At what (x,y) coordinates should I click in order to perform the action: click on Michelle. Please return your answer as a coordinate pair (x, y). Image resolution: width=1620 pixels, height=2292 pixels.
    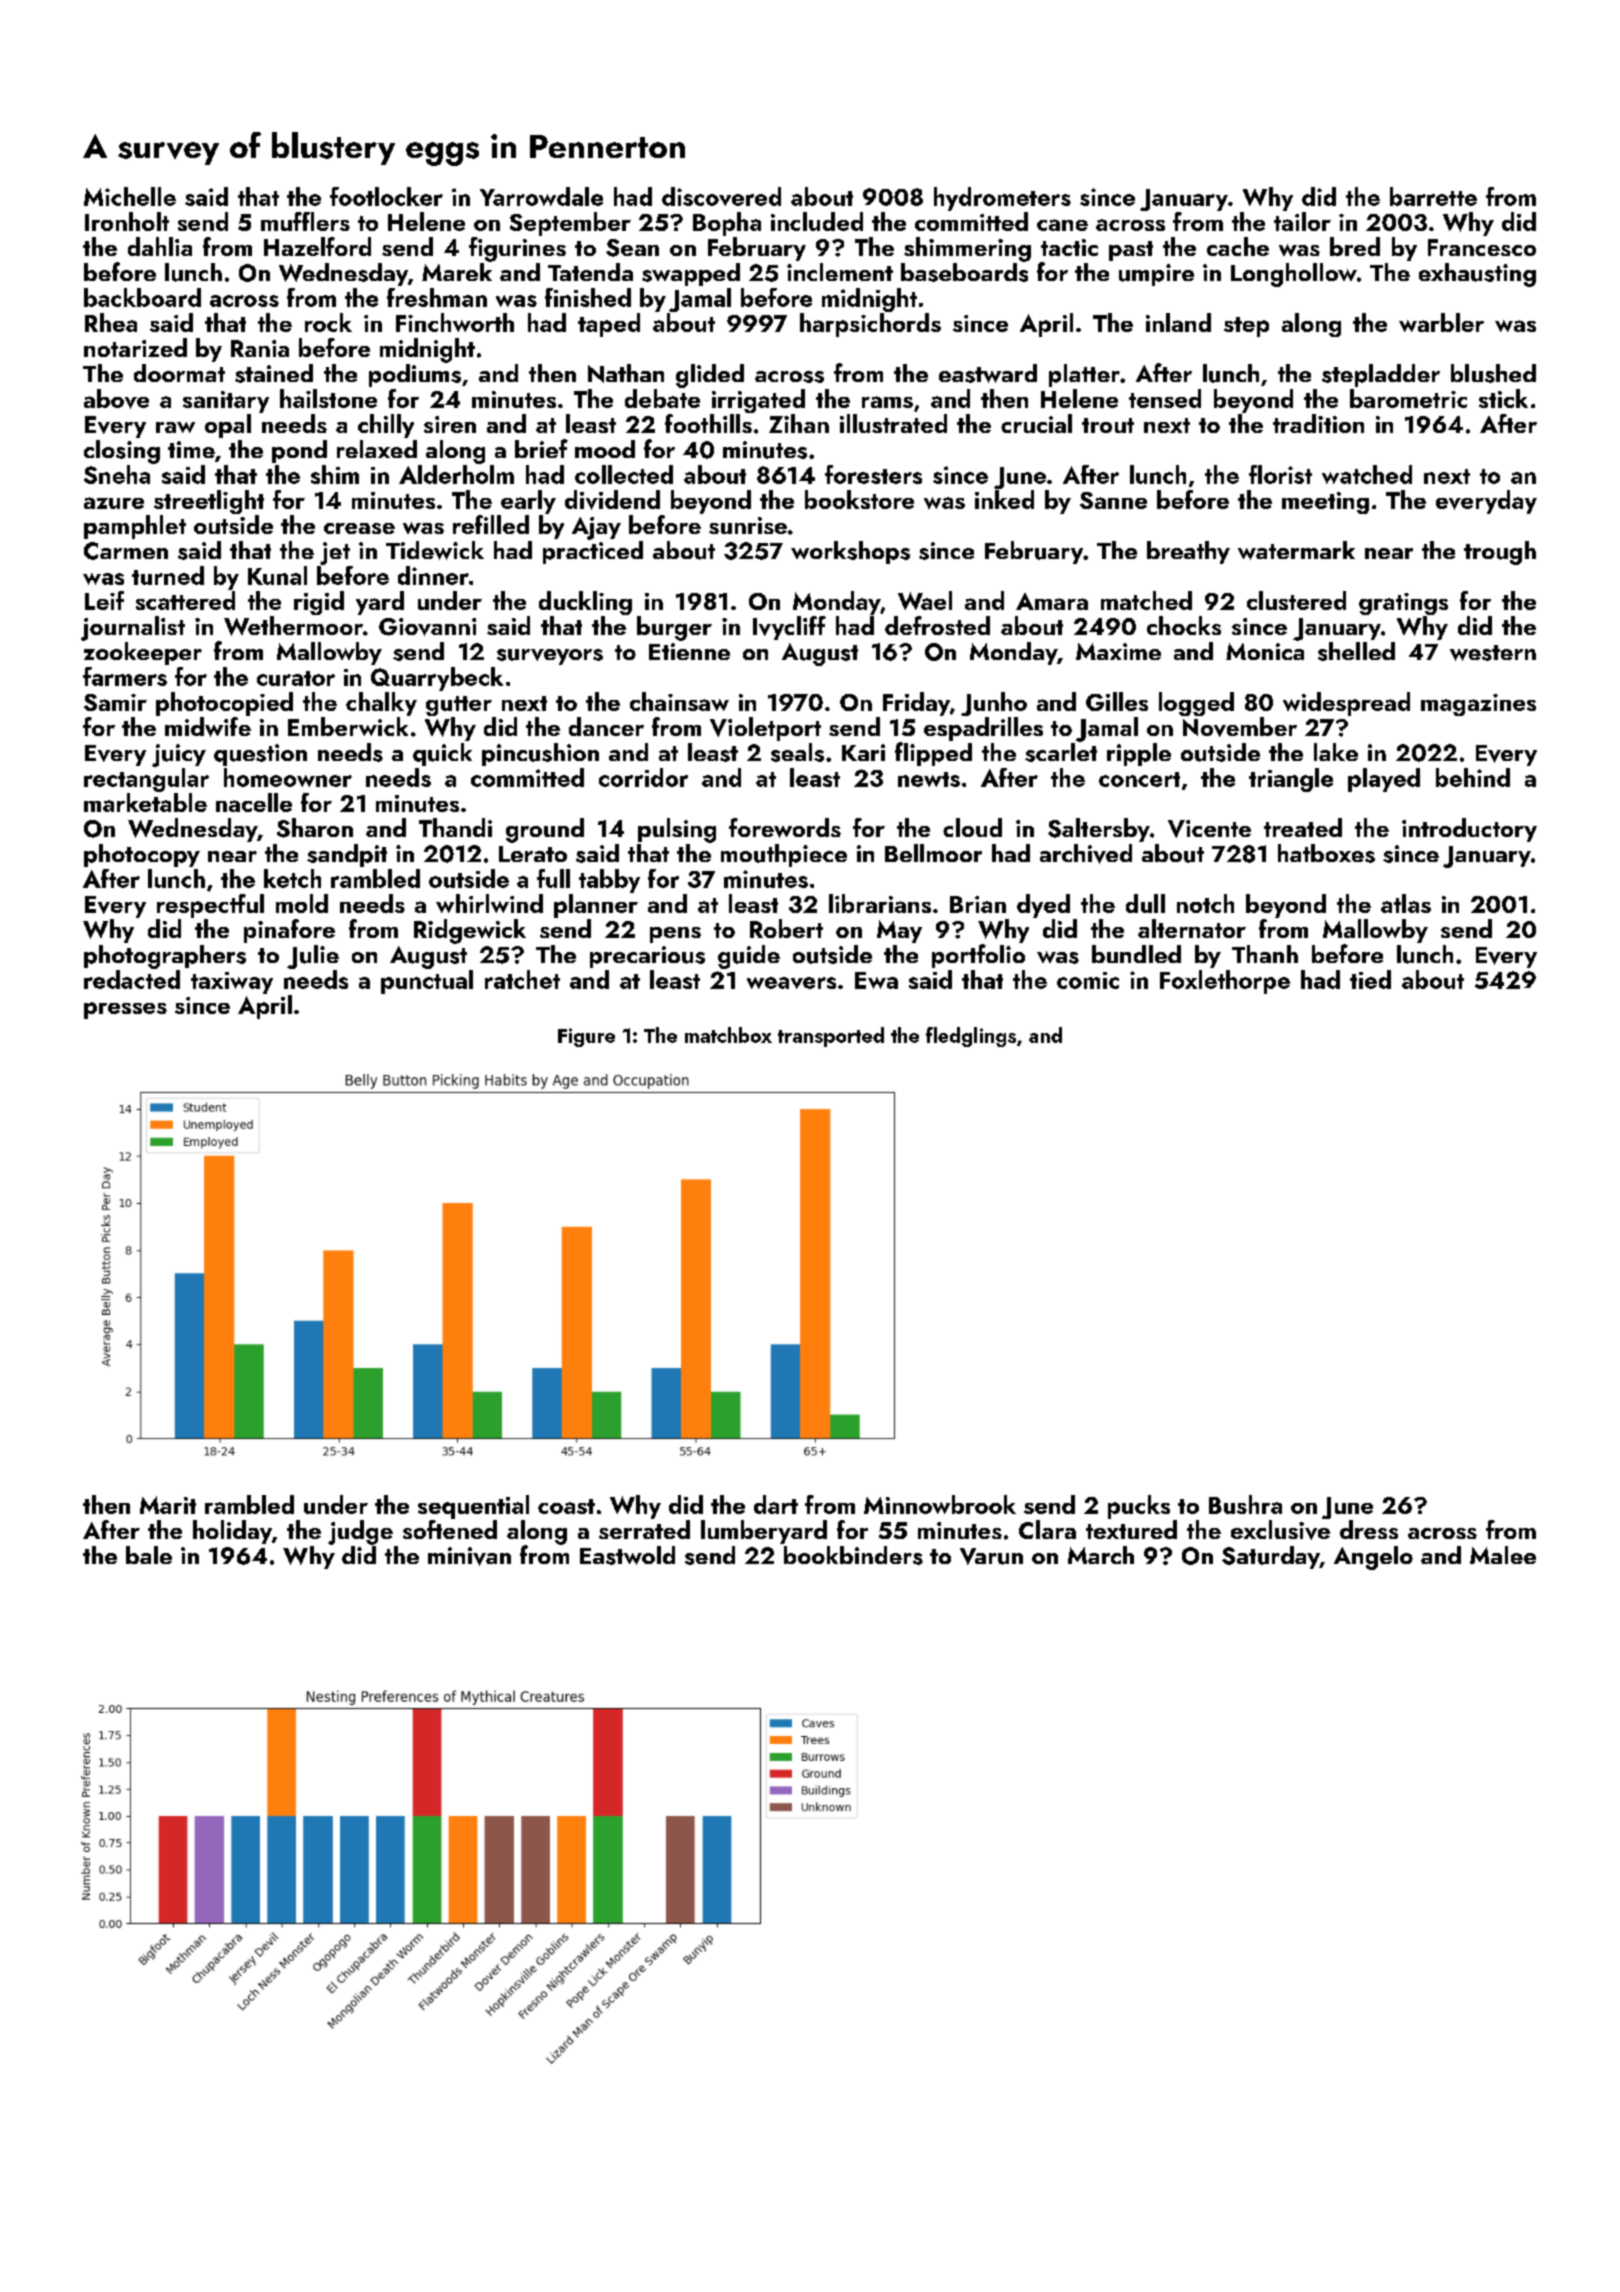
    Looking at the image, I should click on (130, 196).
